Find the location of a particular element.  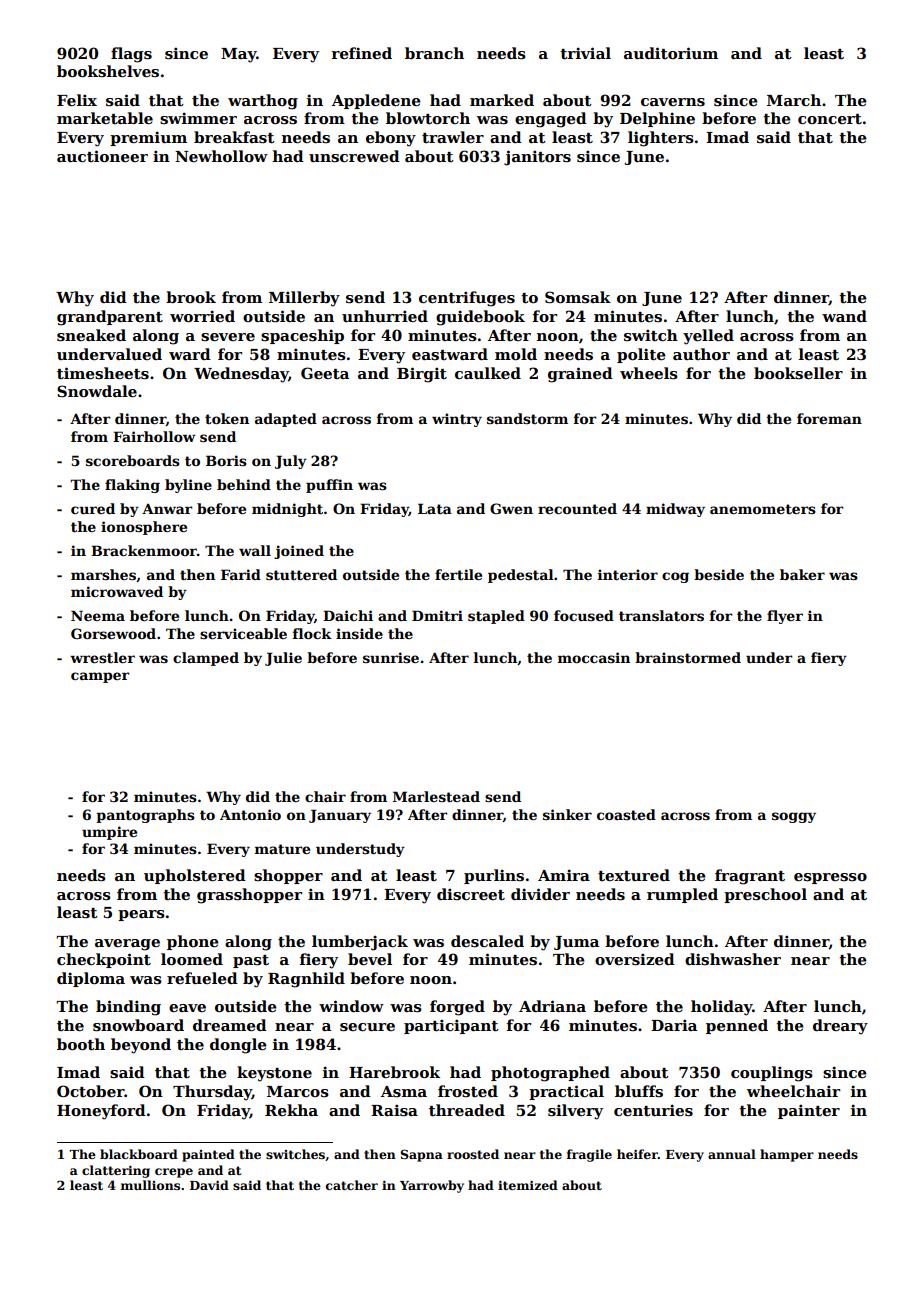

photographed is located at coordinates (550, 1074).
